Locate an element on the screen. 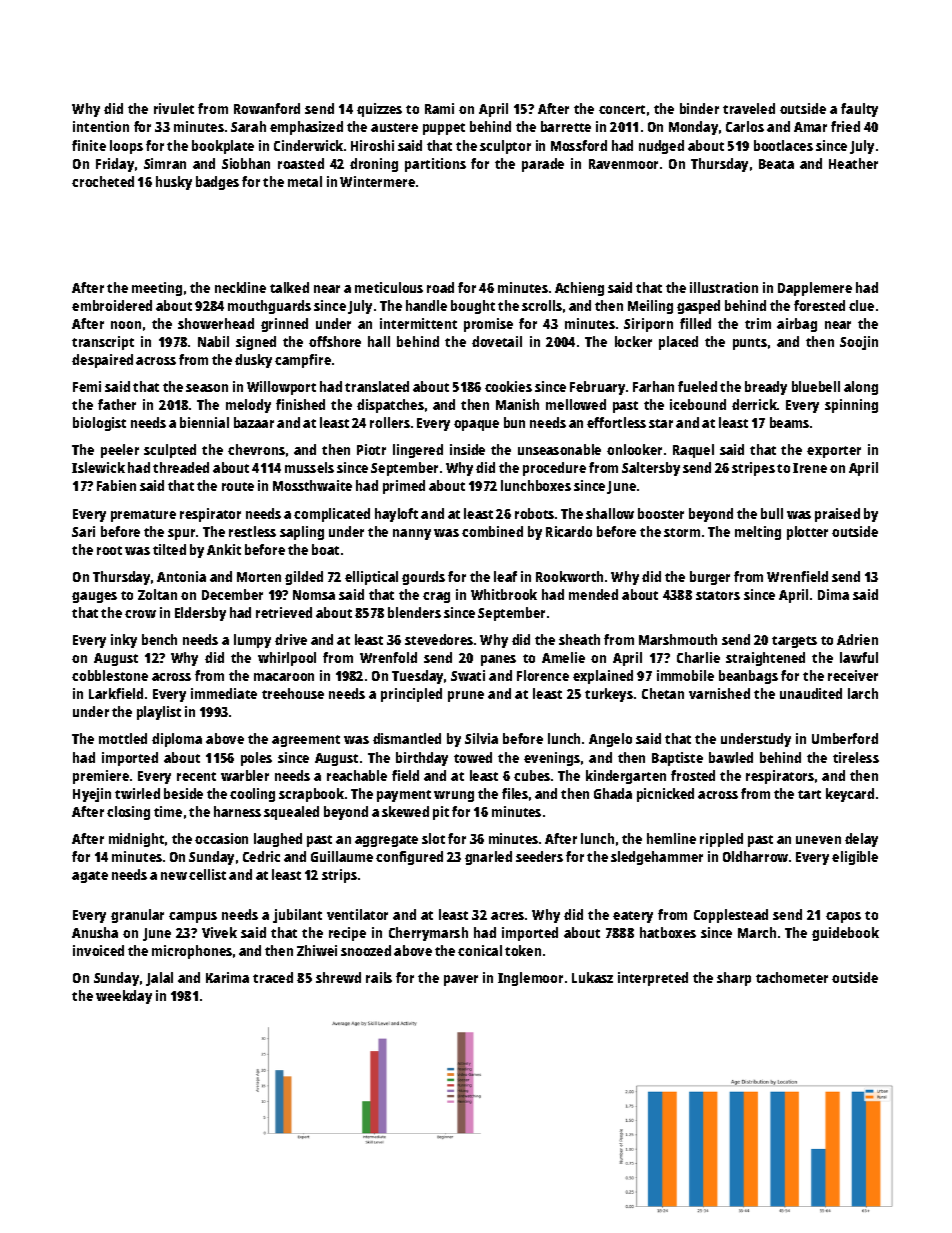 The height and width of the screenshot is (1233, 952). varnished is located at coordinates (719, 693).
